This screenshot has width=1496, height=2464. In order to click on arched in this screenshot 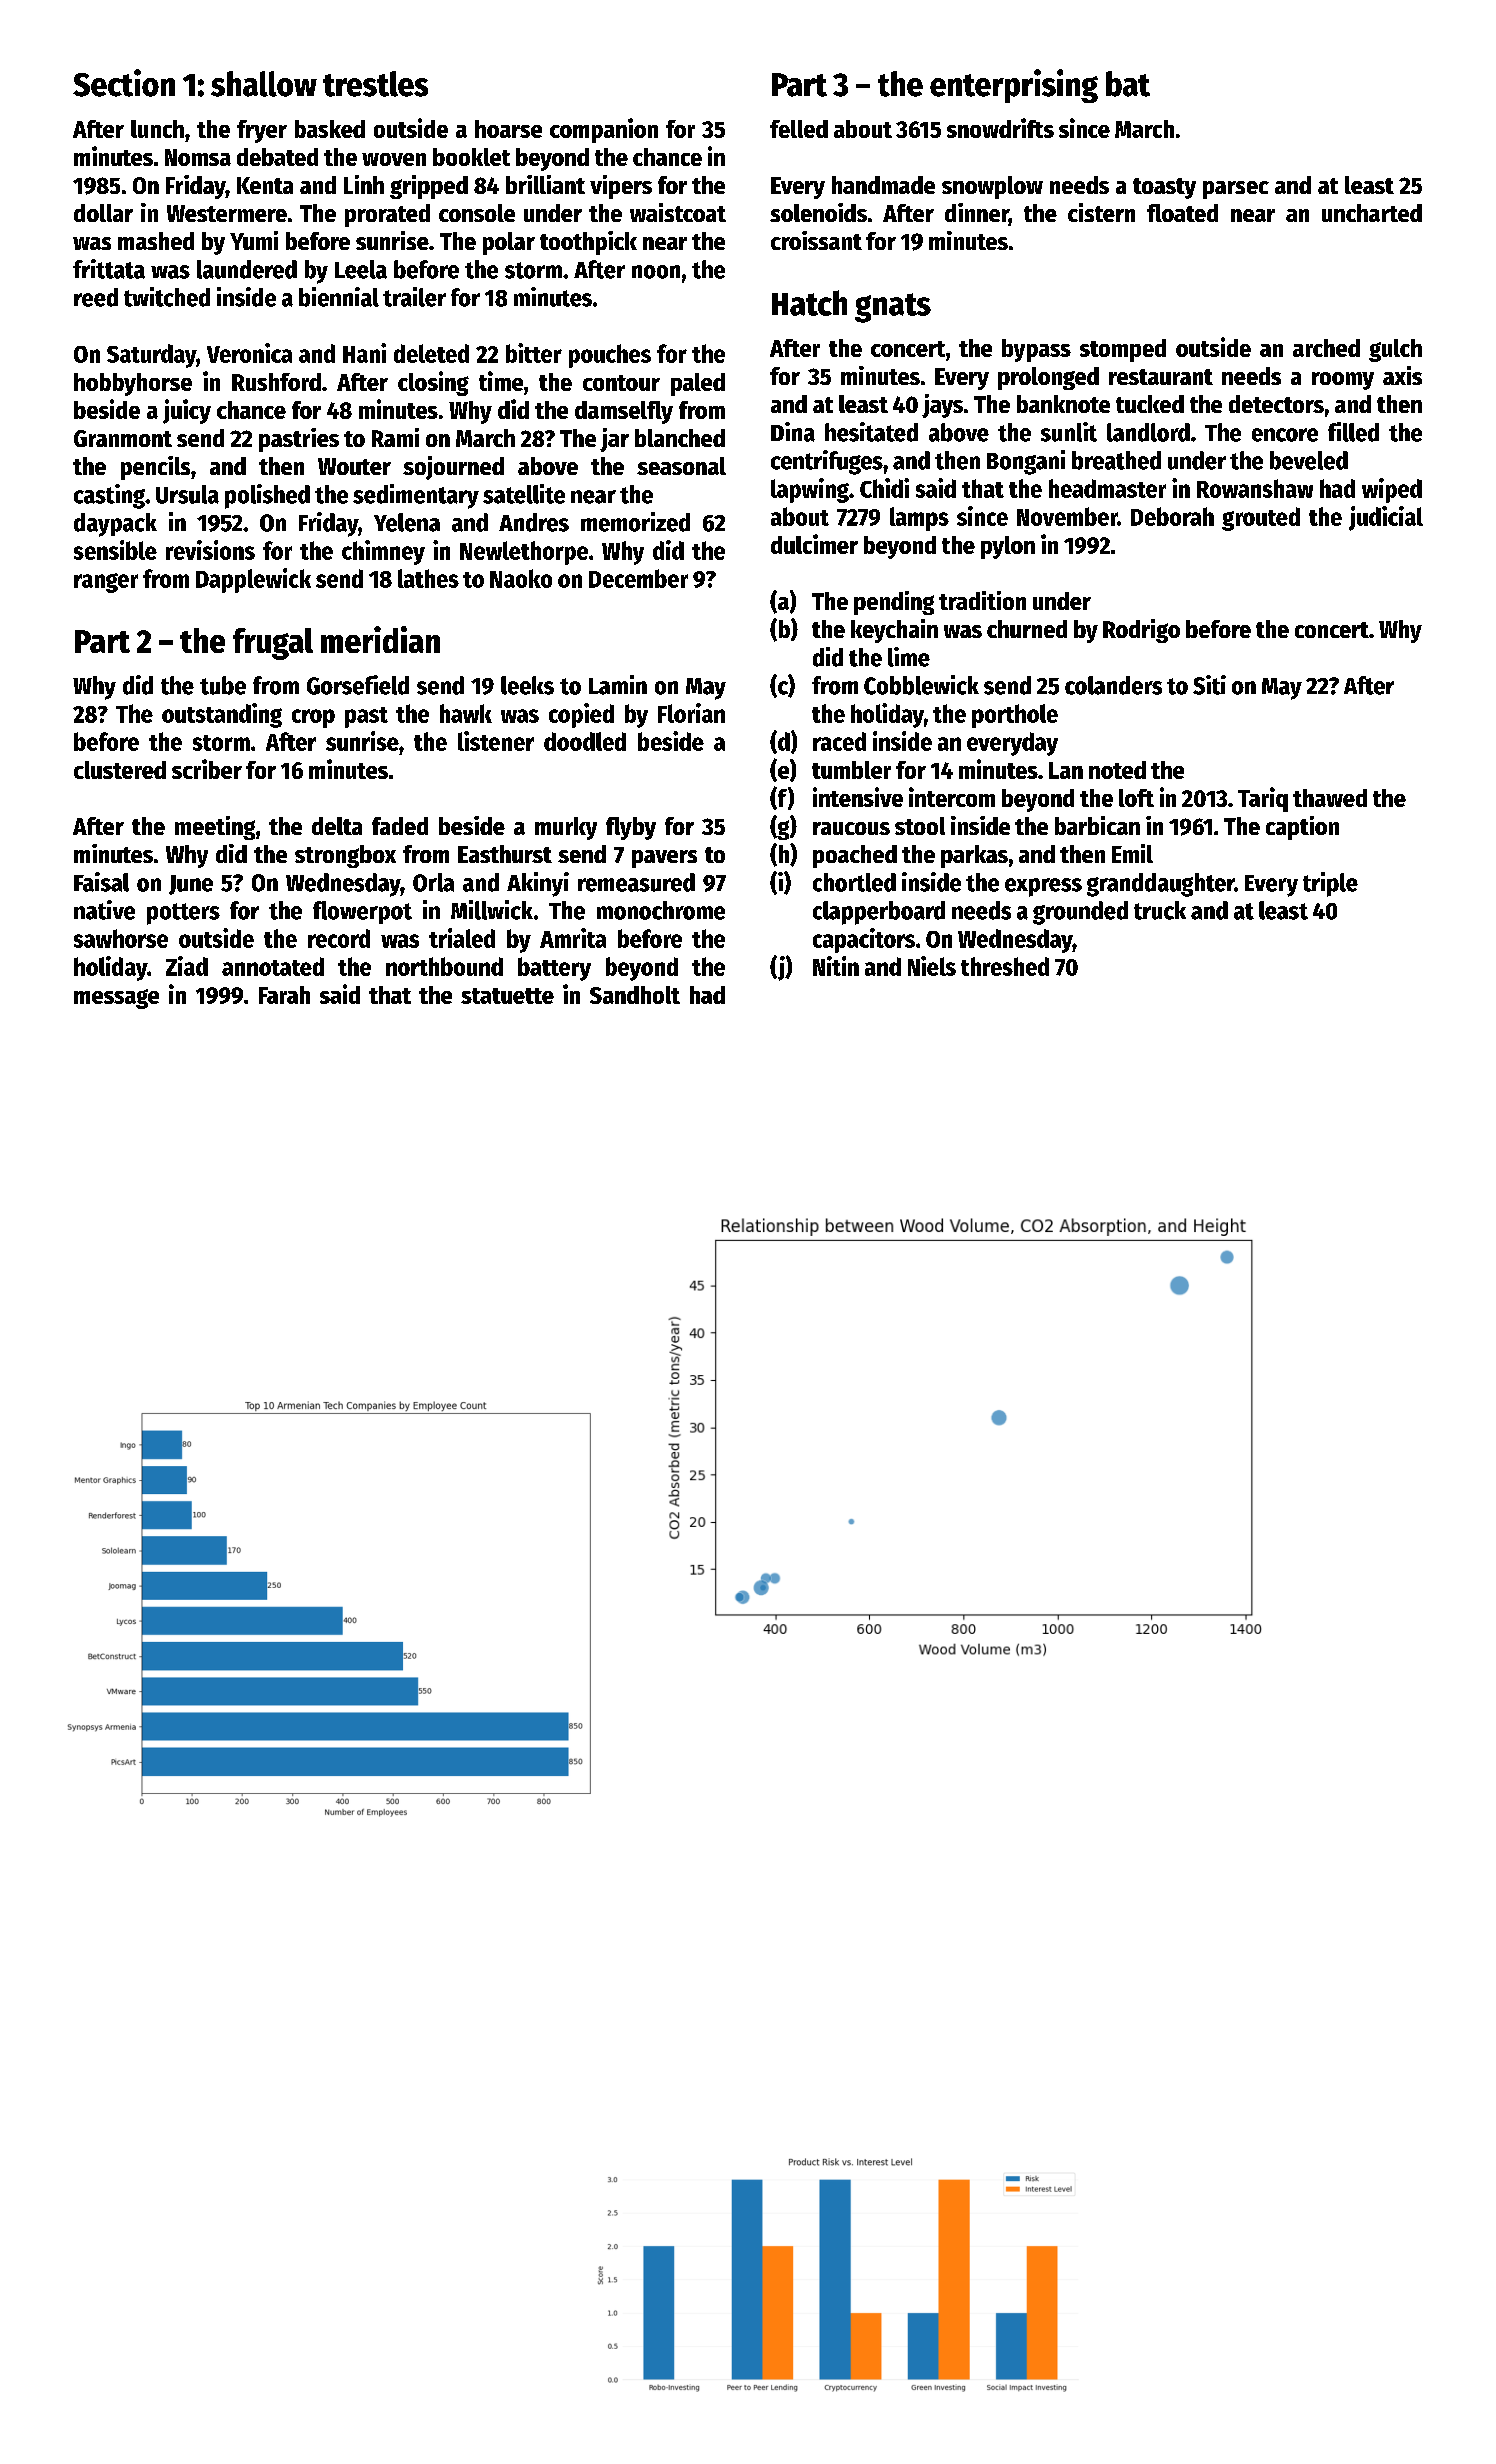, I will do `click(1326, 348)`.
